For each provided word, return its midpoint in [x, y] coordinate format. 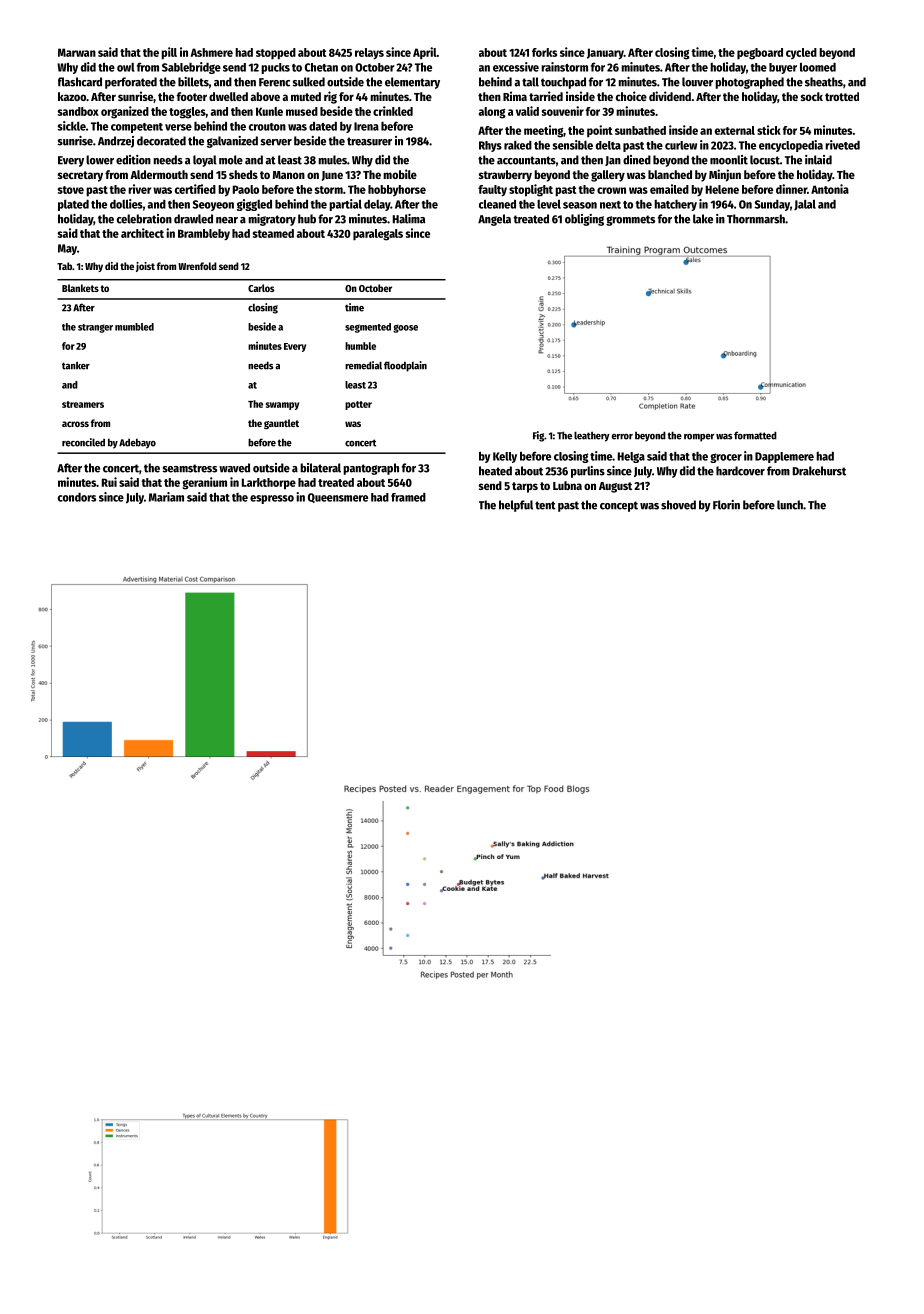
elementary [412, 83]
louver [697, 82]
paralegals [378, 235]
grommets [630, 220]
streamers [83, 404]
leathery [592, 436]
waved [234, 468]
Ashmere [211, 52]
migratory [272, 220]
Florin [726, 505]
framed [408, 497]
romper [699, 438]
